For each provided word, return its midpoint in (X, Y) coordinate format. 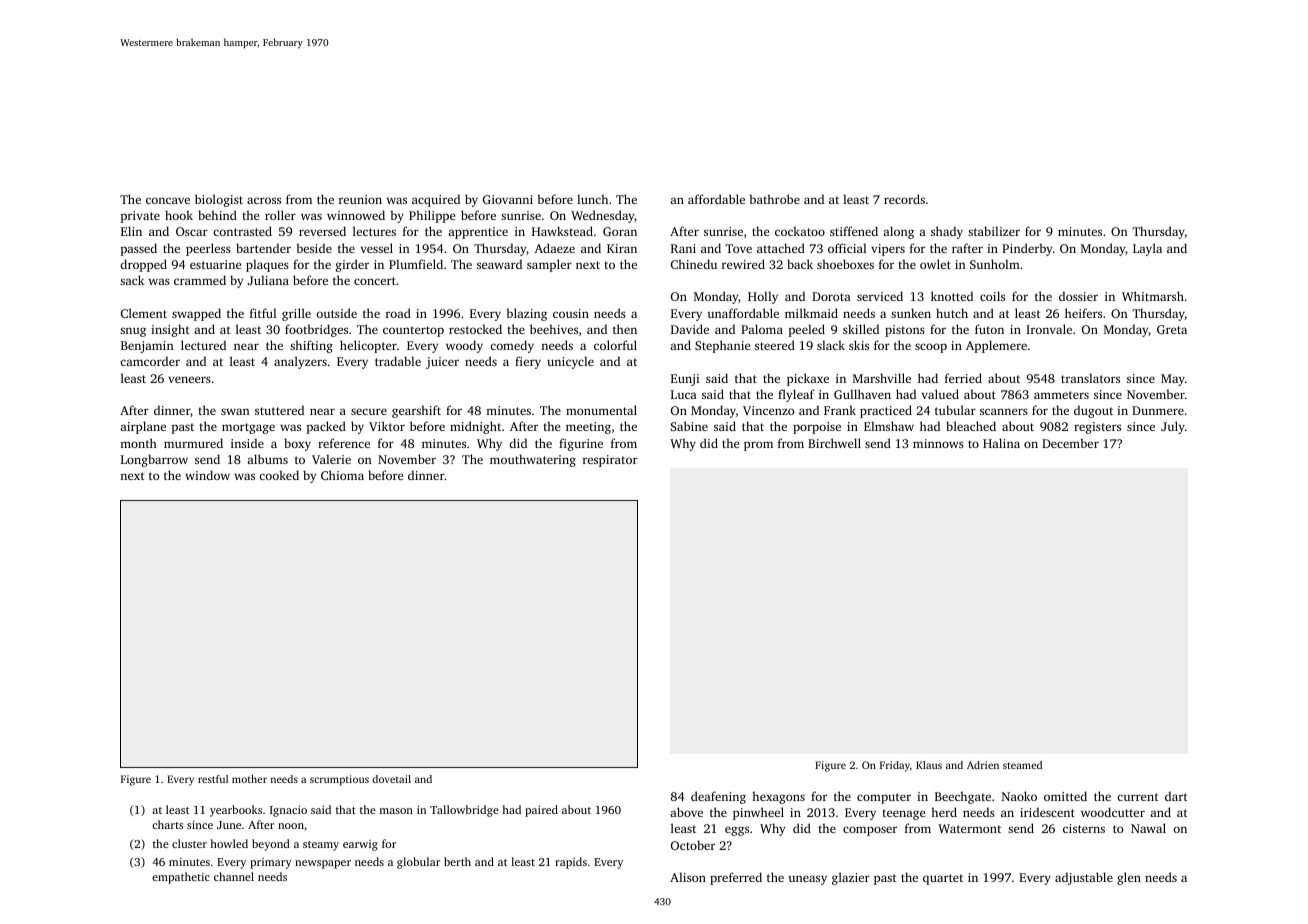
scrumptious (339, 780)
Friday (895, 766)
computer (884, 798)
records (904, 199)
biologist (219, 200)
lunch (592, 199)
